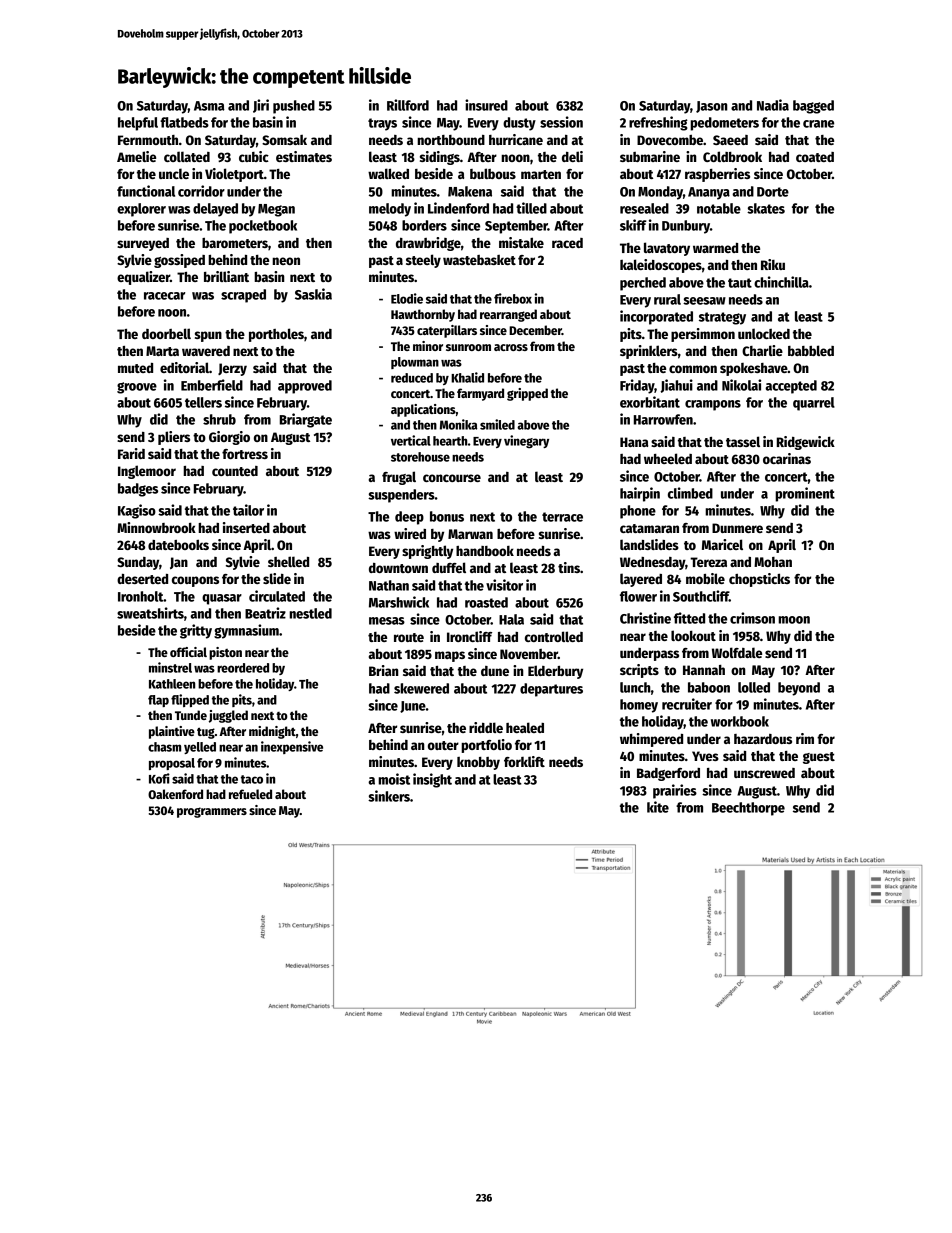  Describe the element at coordinates (383, 670) in the image. I see `Brian` at that location.
